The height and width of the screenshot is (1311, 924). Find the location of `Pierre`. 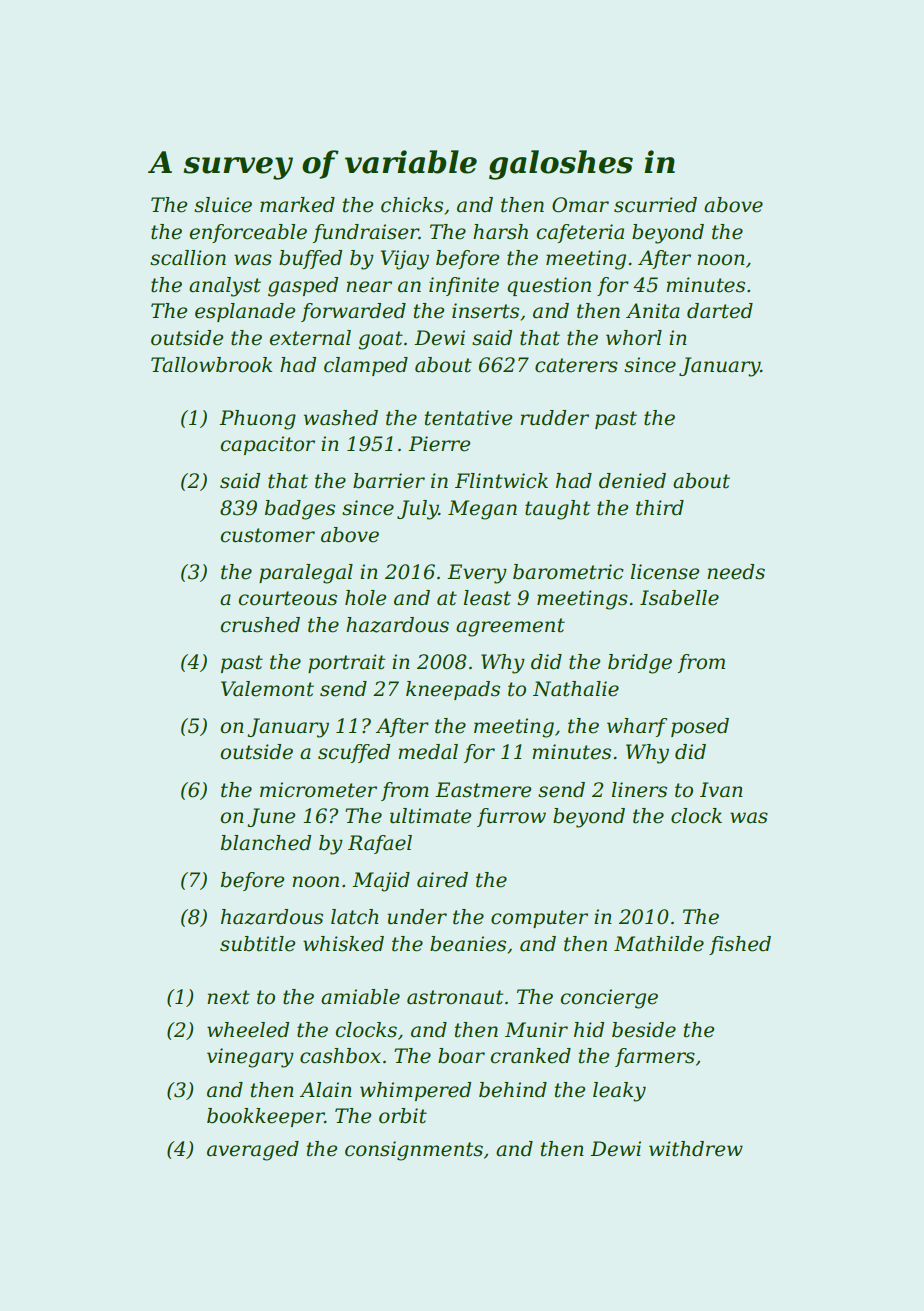

Pierre is located at coordinates (439, 444).
